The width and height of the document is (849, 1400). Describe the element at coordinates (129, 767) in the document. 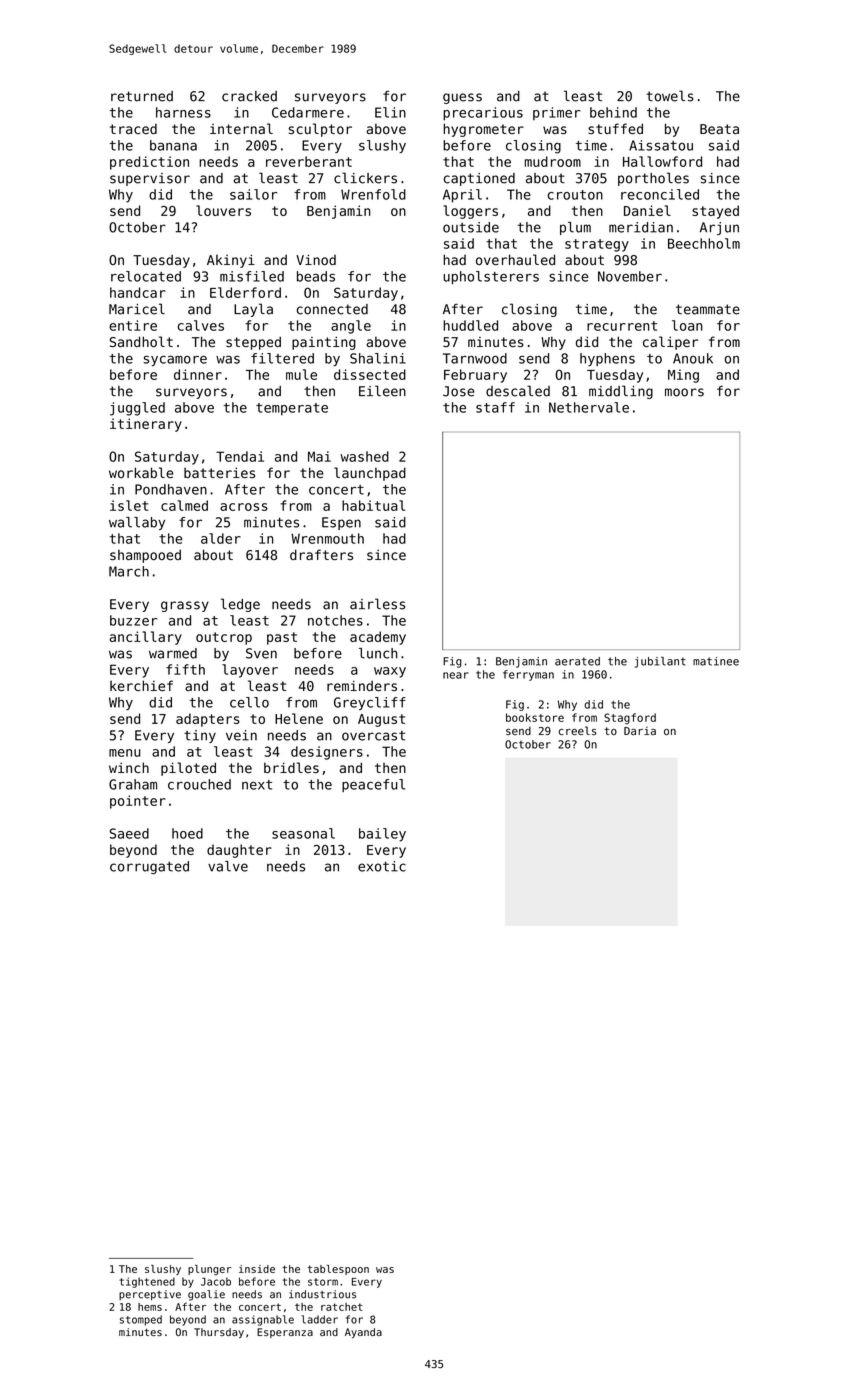

I see `winch` at that location.
